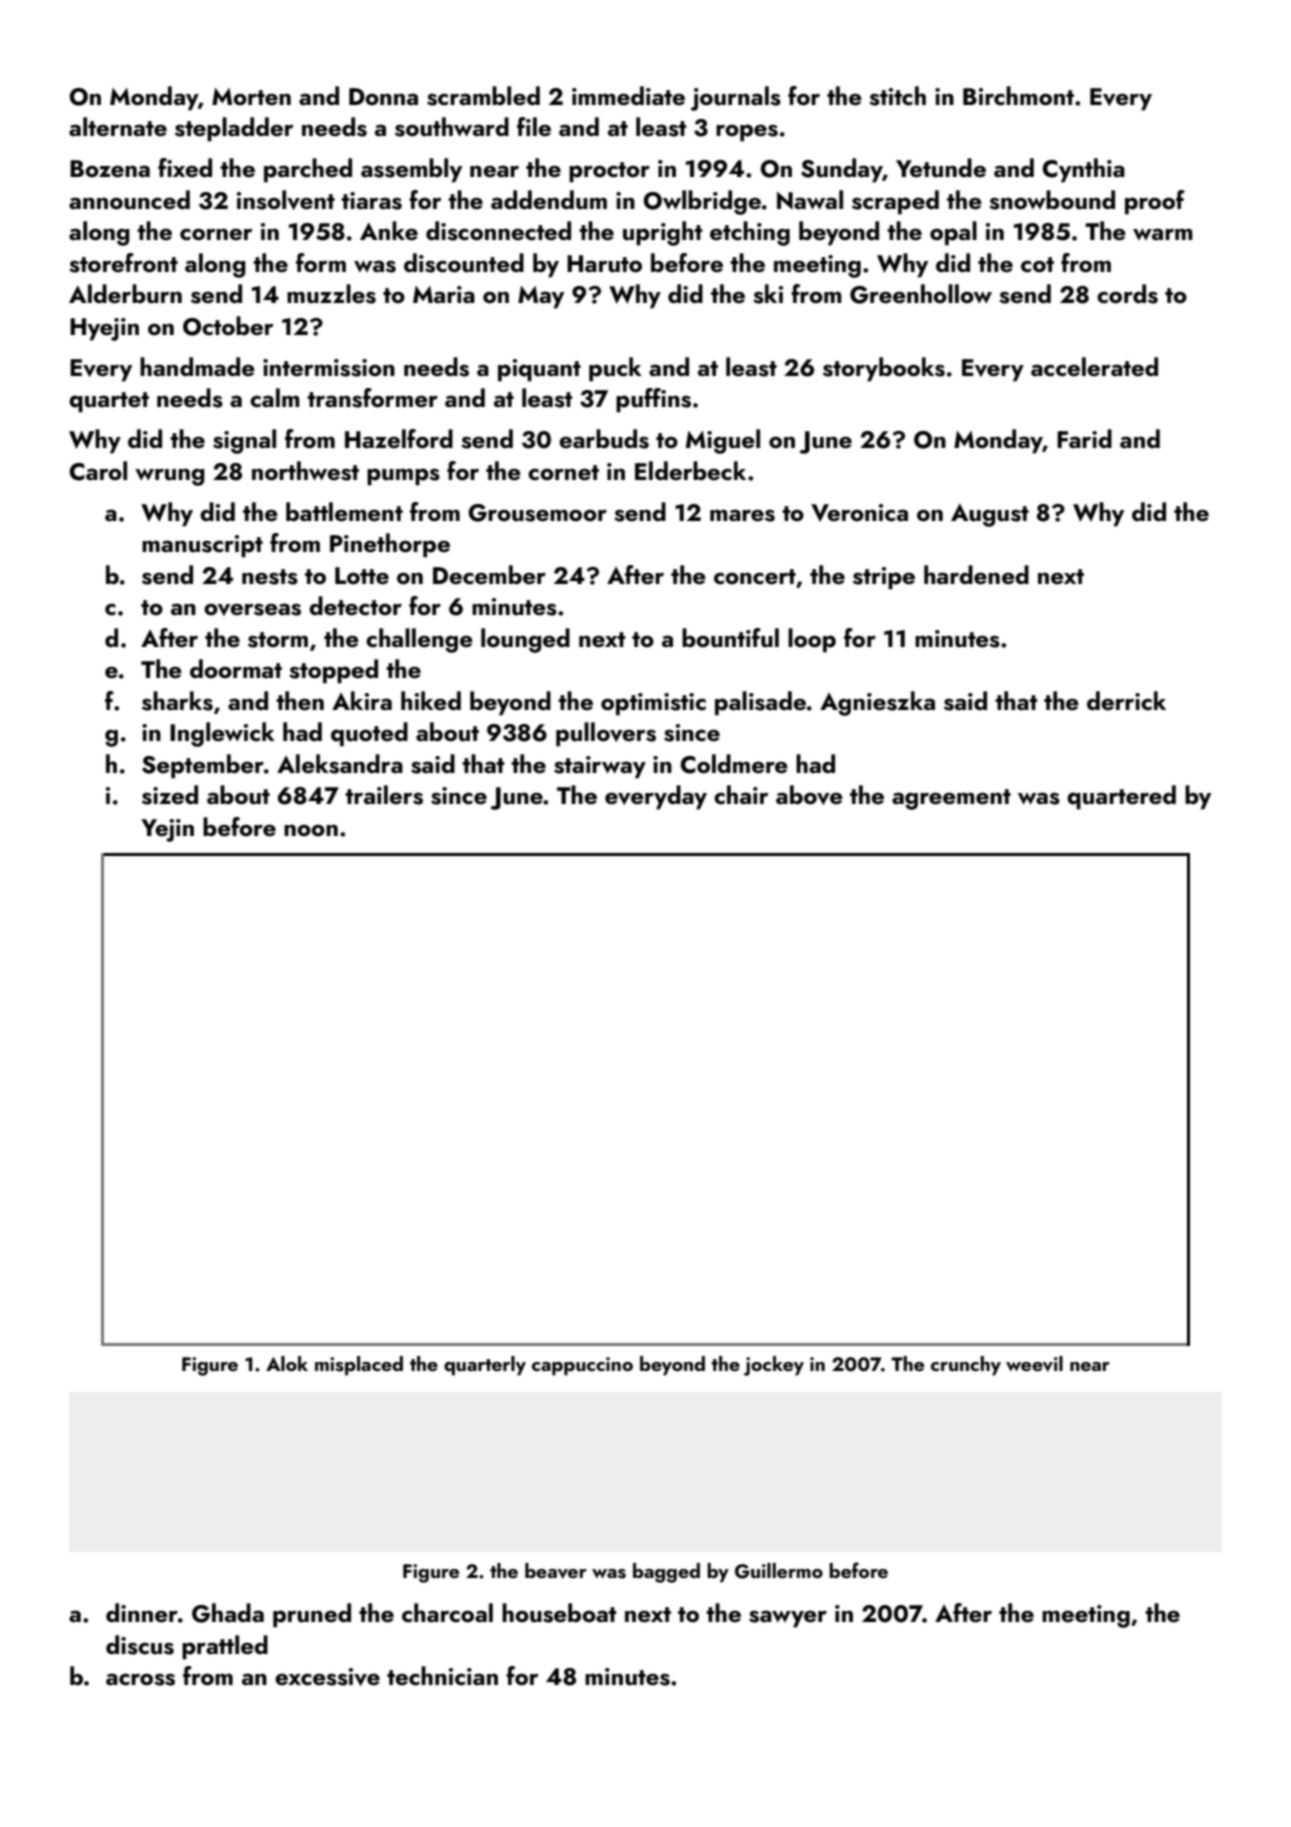 The width and height of the screenshot is (1291, 1827). I want to click on technician, so click(442, 1676).
